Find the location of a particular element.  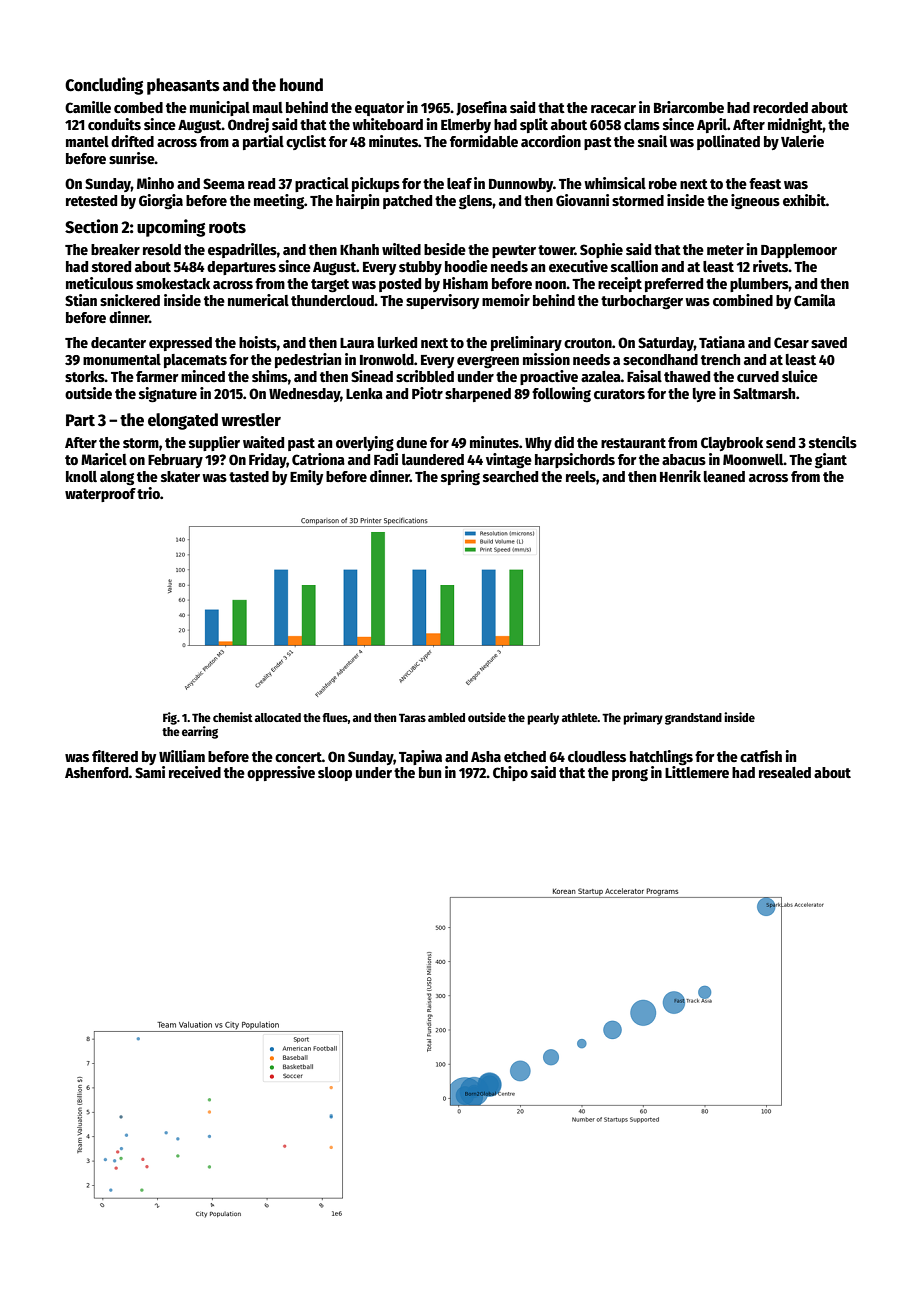

supervisory is located at coordinates (442, 301).
